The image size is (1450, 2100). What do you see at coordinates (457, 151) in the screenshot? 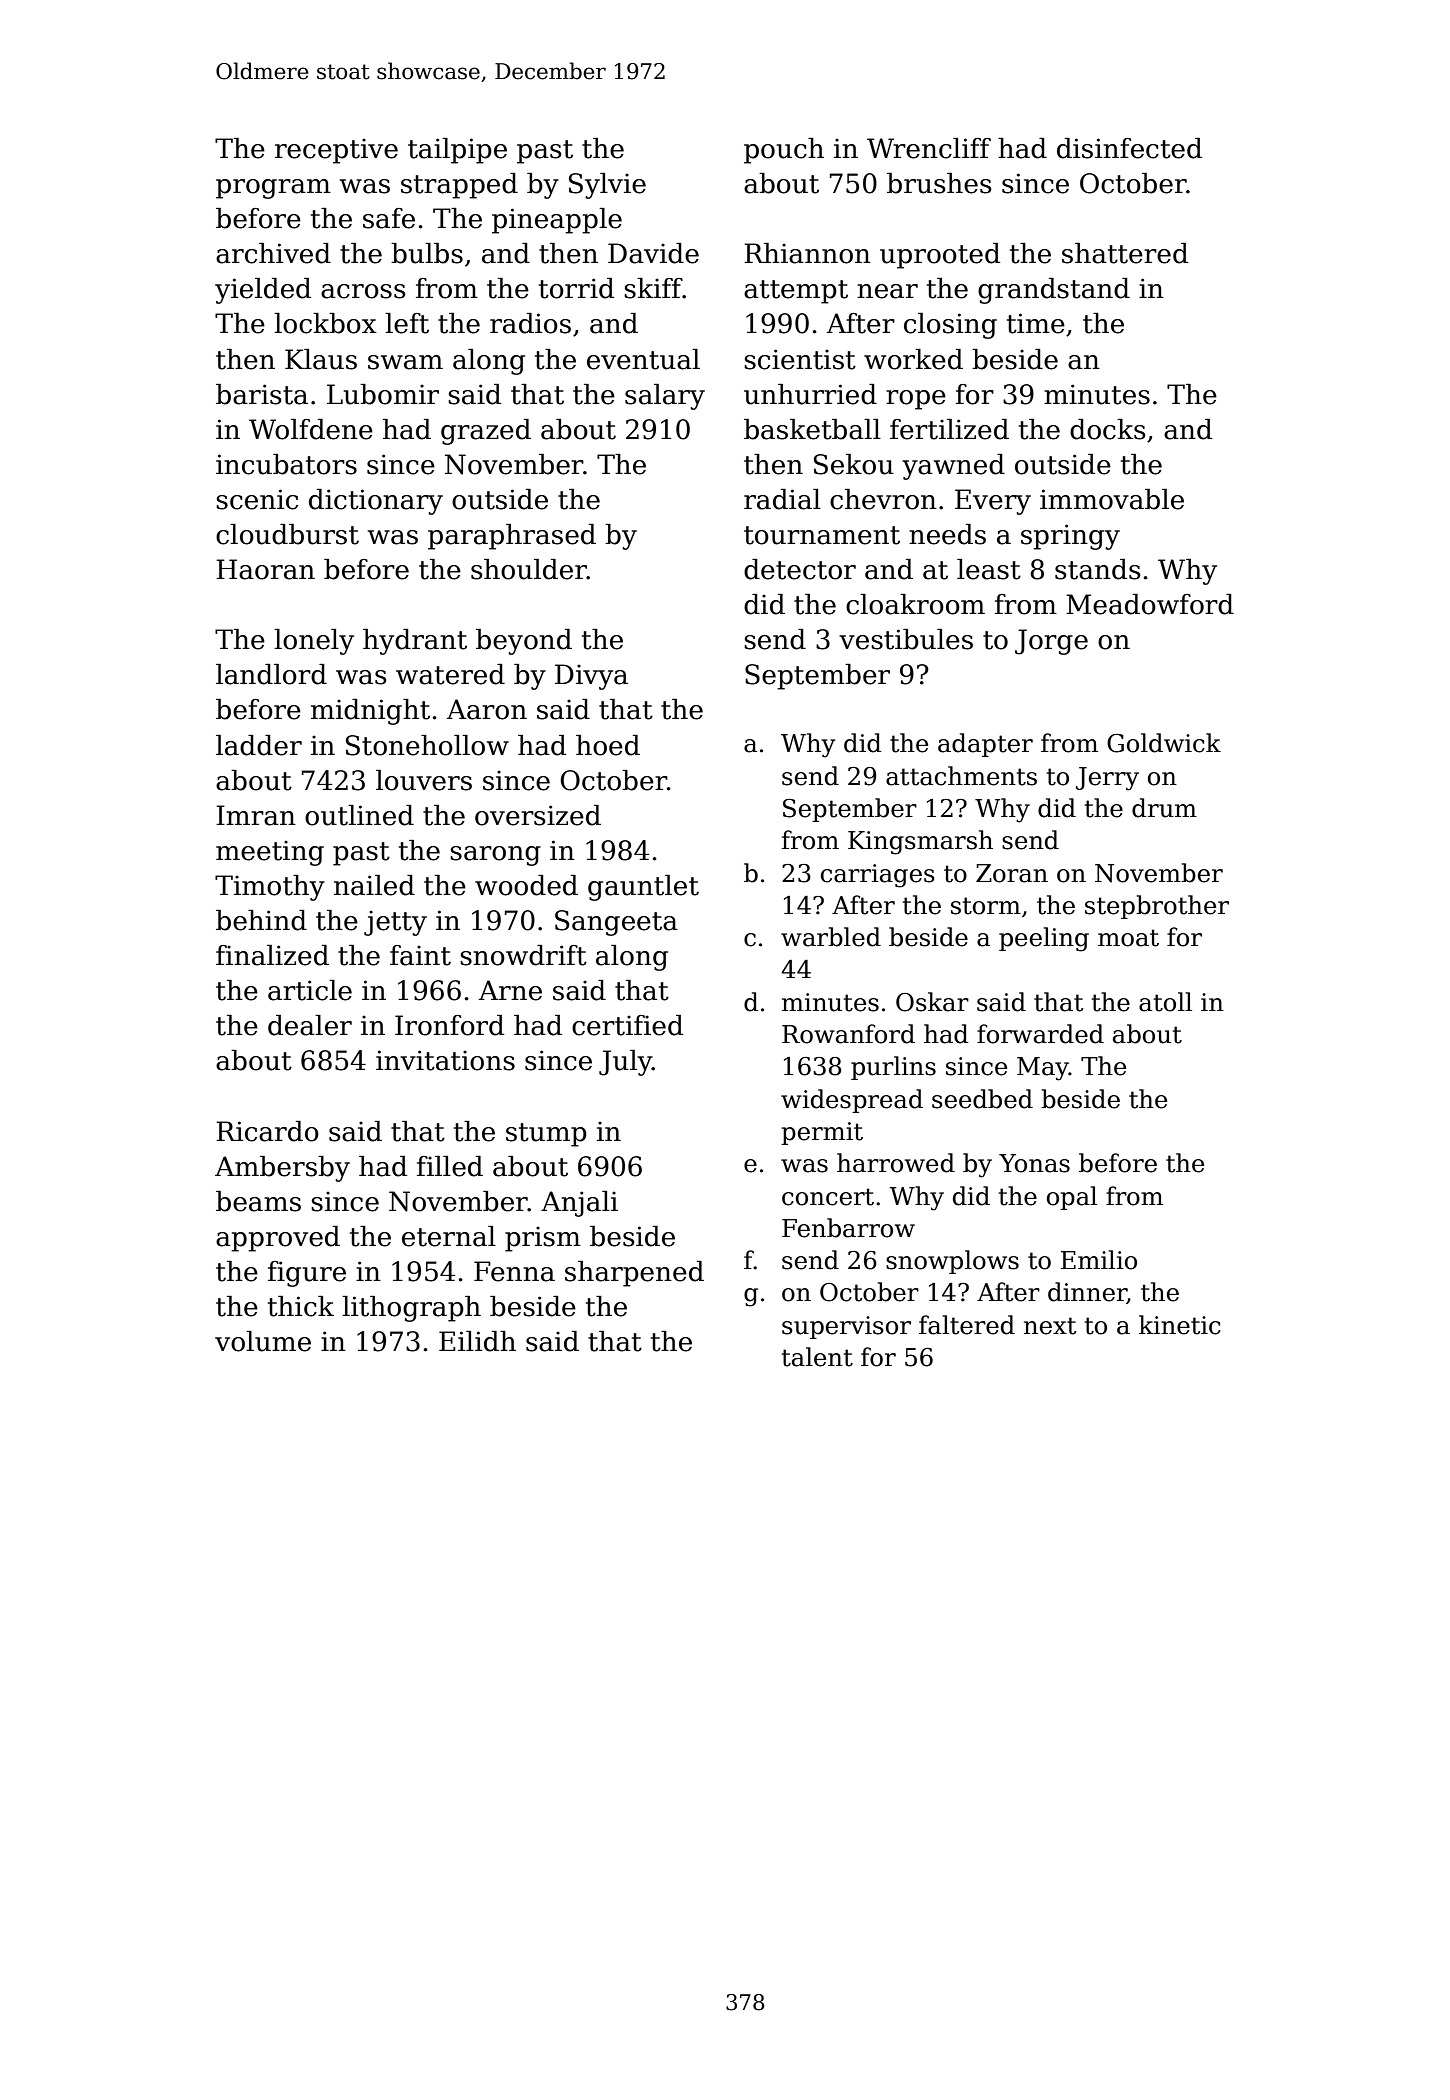
I see `tailpipe` at bounding box center [457, 151].
